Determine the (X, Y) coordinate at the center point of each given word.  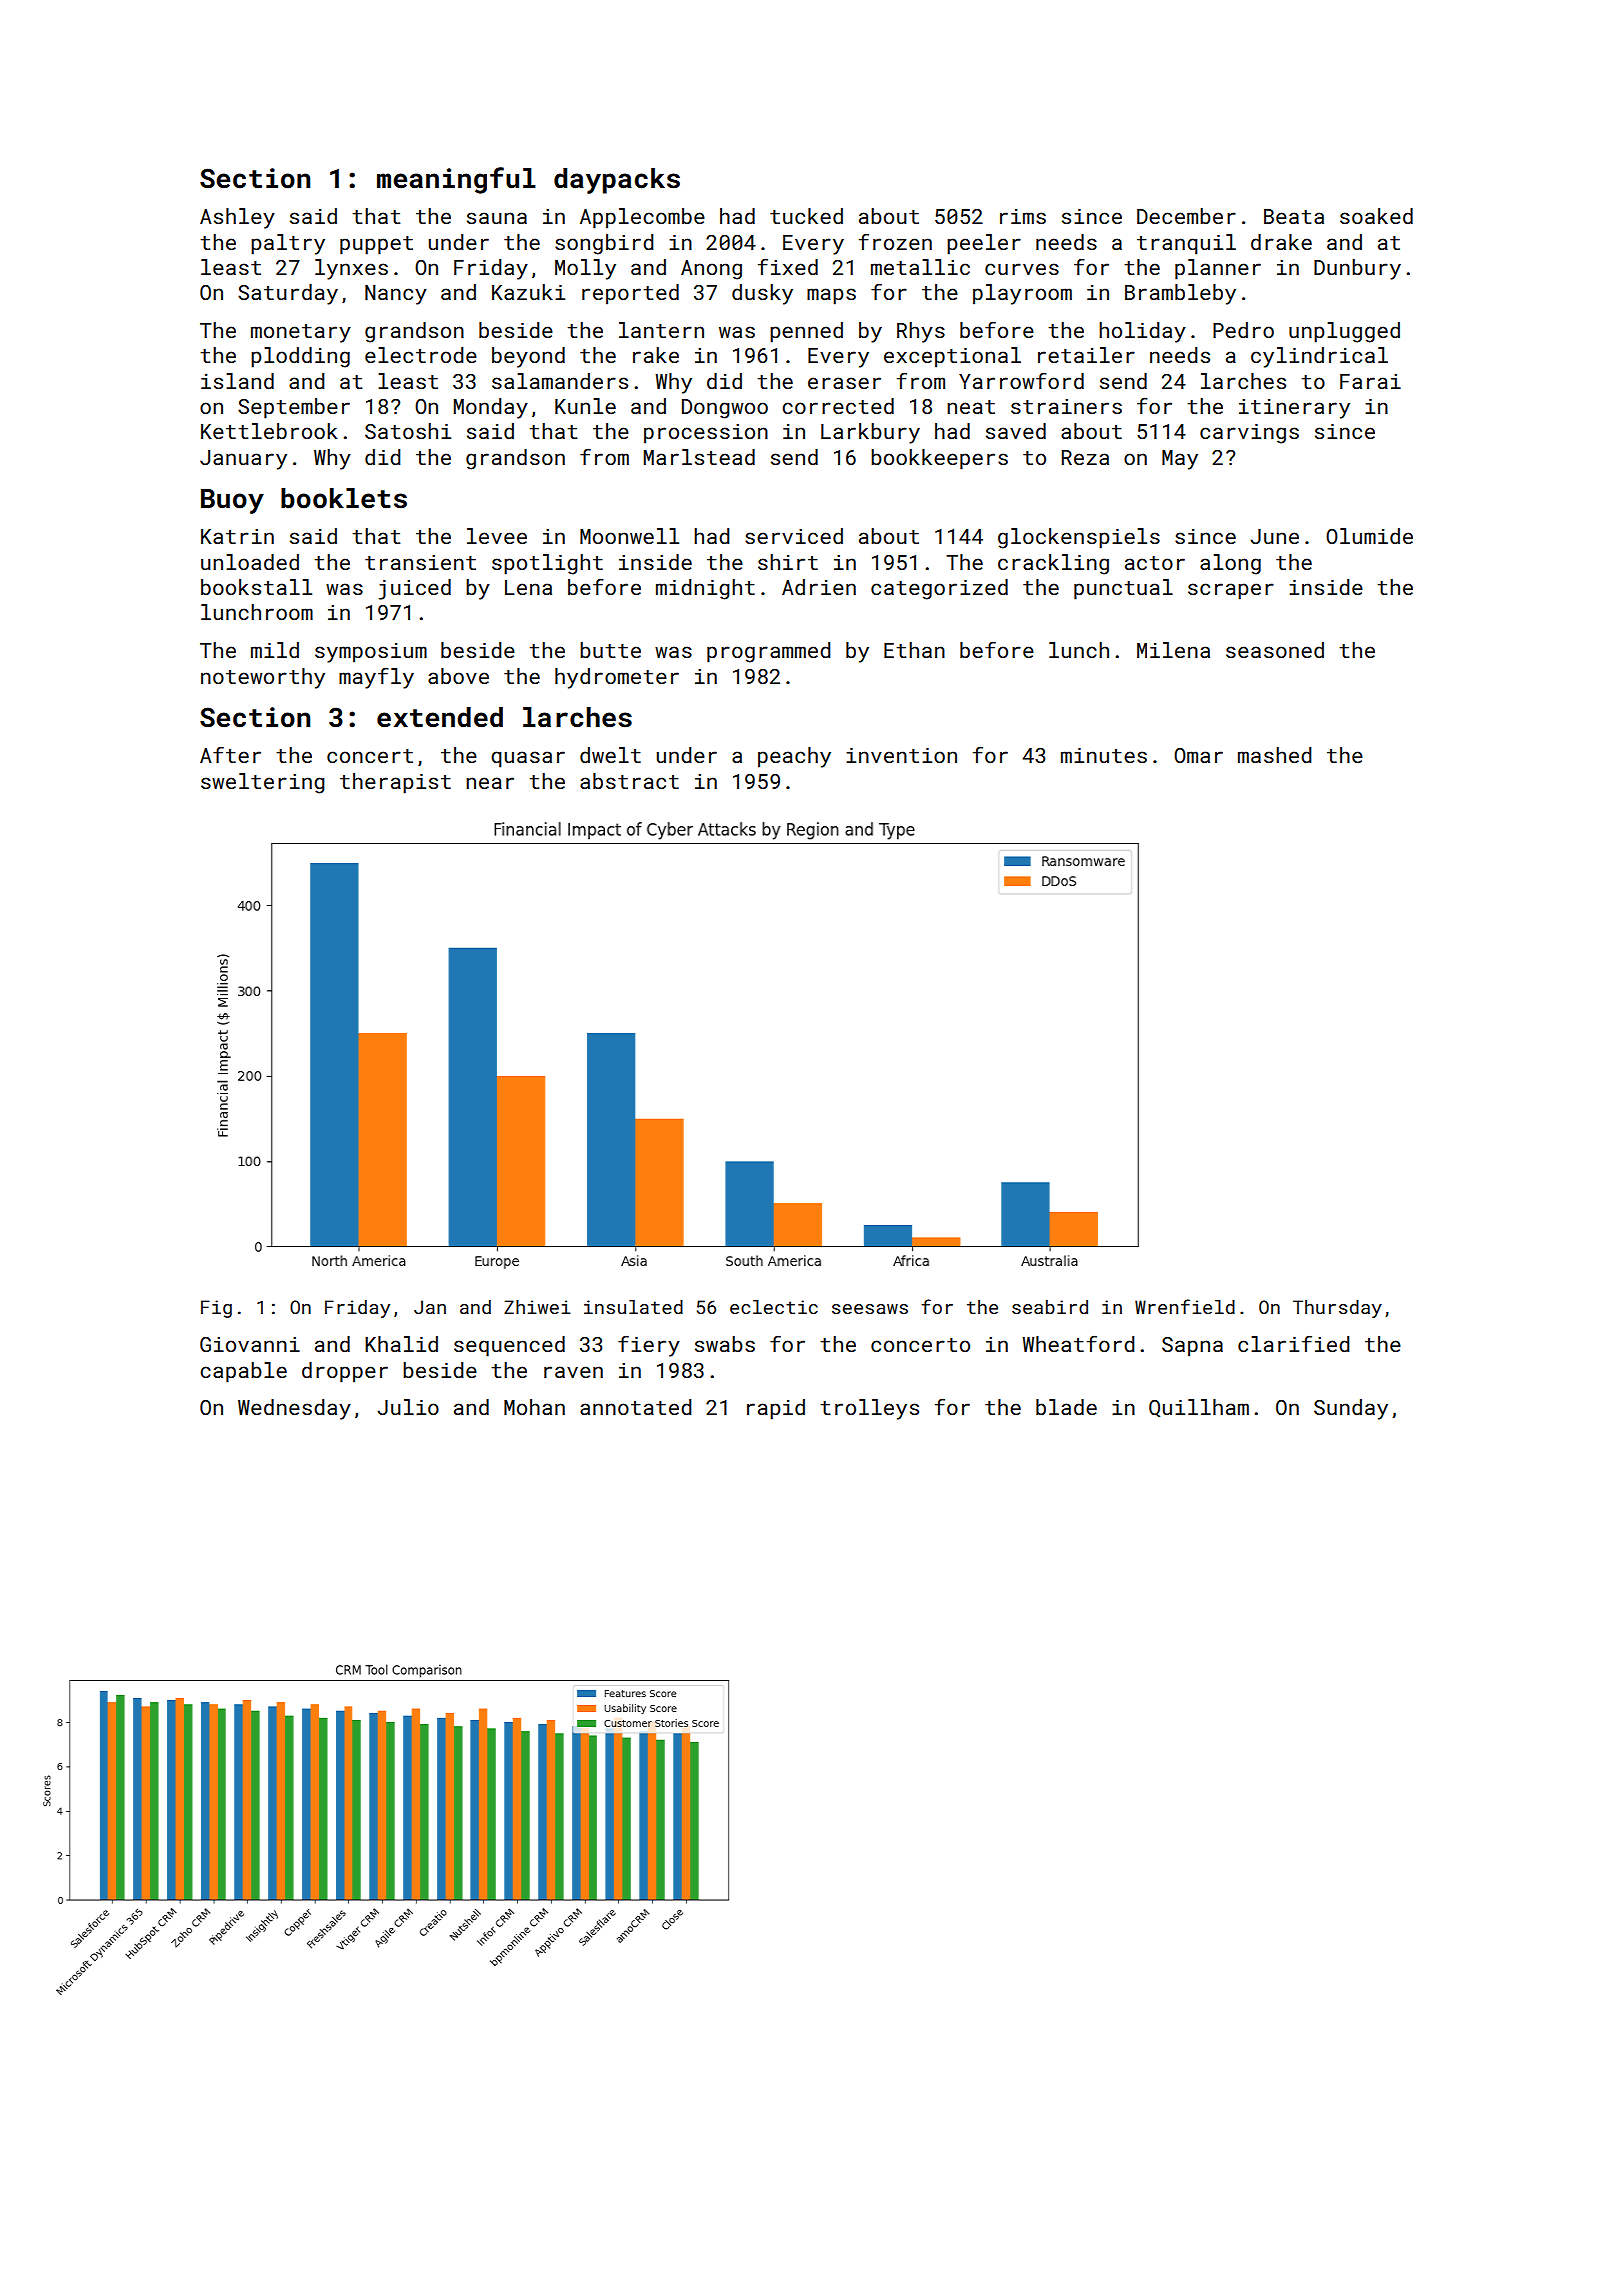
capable (243, 1372)
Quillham (1199, 1408)
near (490, 783)
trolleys (869, 1409)
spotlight (547, 564)
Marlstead (699, 457)
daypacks (617, 181)
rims (1023, 216)
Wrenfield (1185, 1306)
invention (901, 755)
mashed (1274, 755)
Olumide (1369, 536)
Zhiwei (537, 1307)
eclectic (774, 1307)
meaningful (456, 180)
